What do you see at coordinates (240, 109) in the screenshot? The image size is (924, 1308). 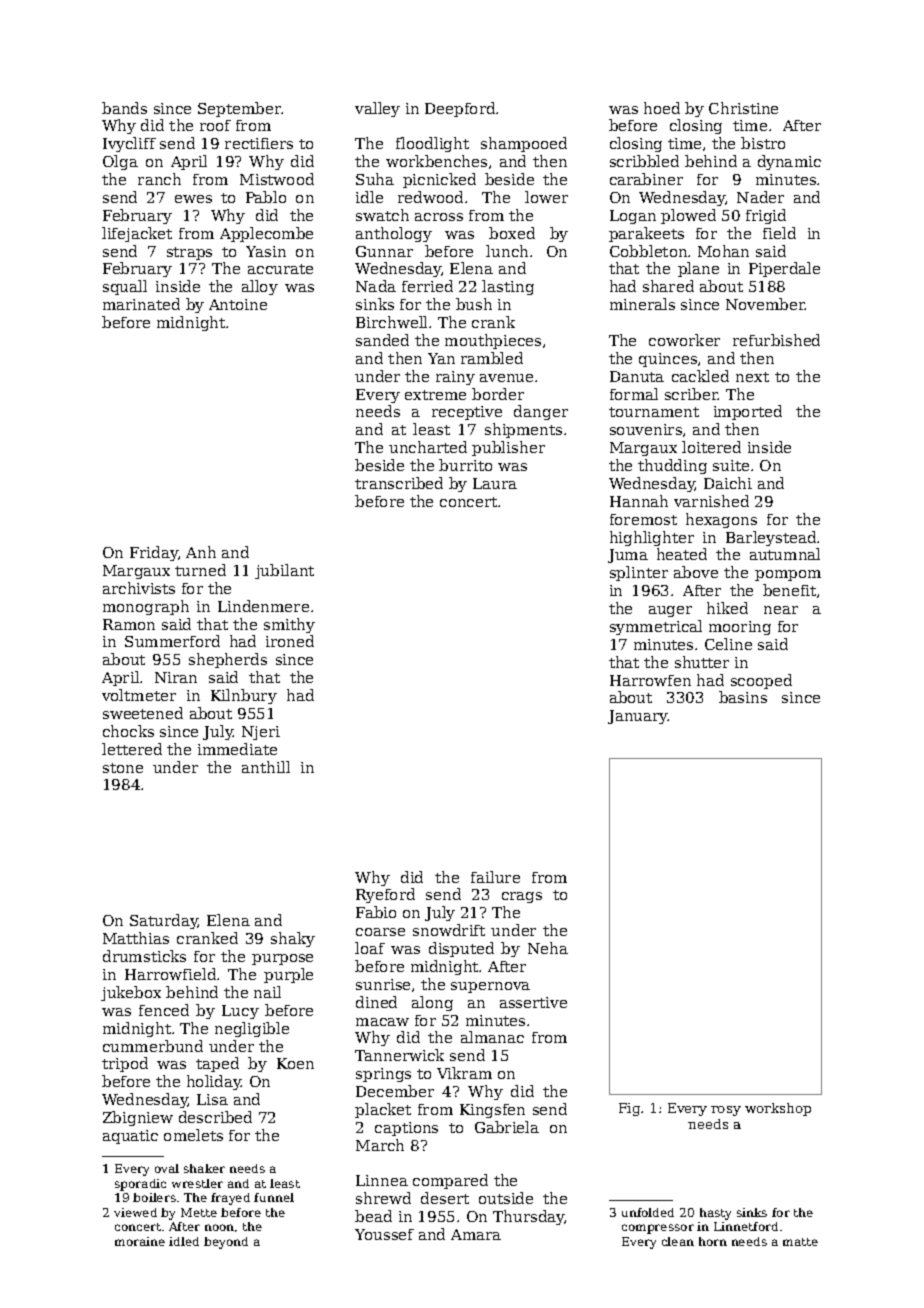 I see `September` at bounding box center [240, 109].
